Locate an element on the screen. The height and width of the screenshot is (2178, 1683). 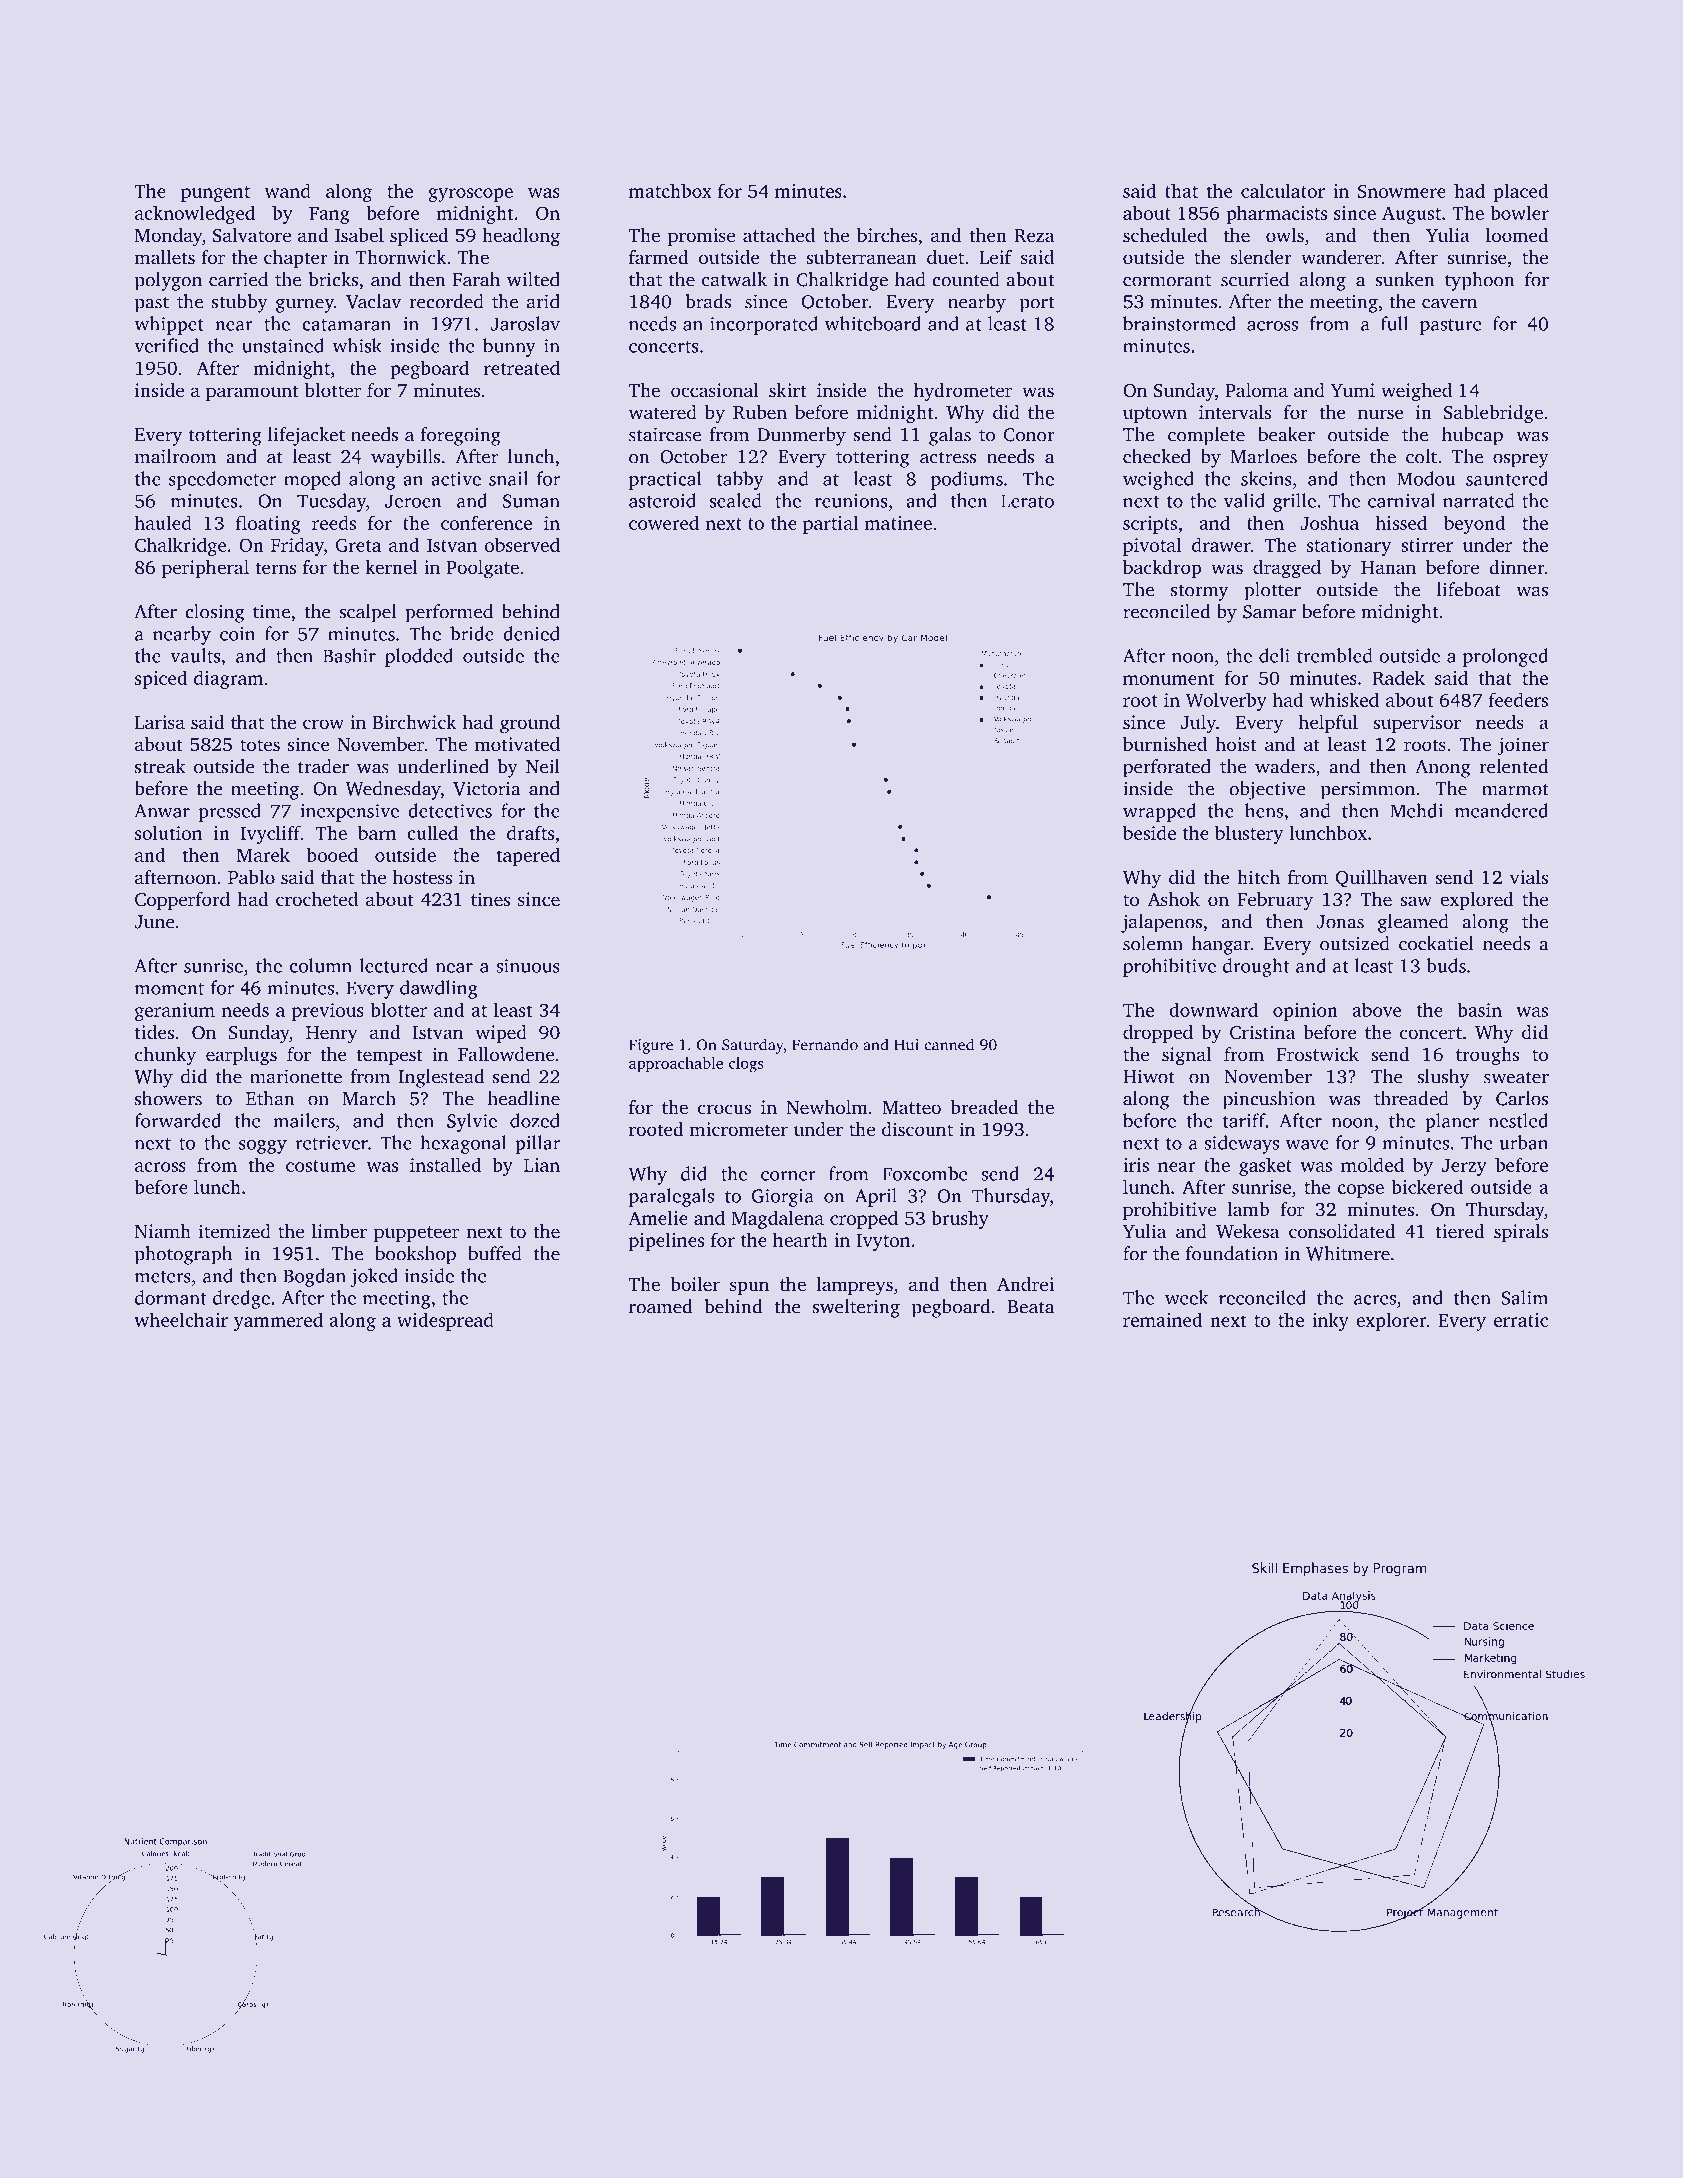
pivotal is located at coordinates (1152, 546).
